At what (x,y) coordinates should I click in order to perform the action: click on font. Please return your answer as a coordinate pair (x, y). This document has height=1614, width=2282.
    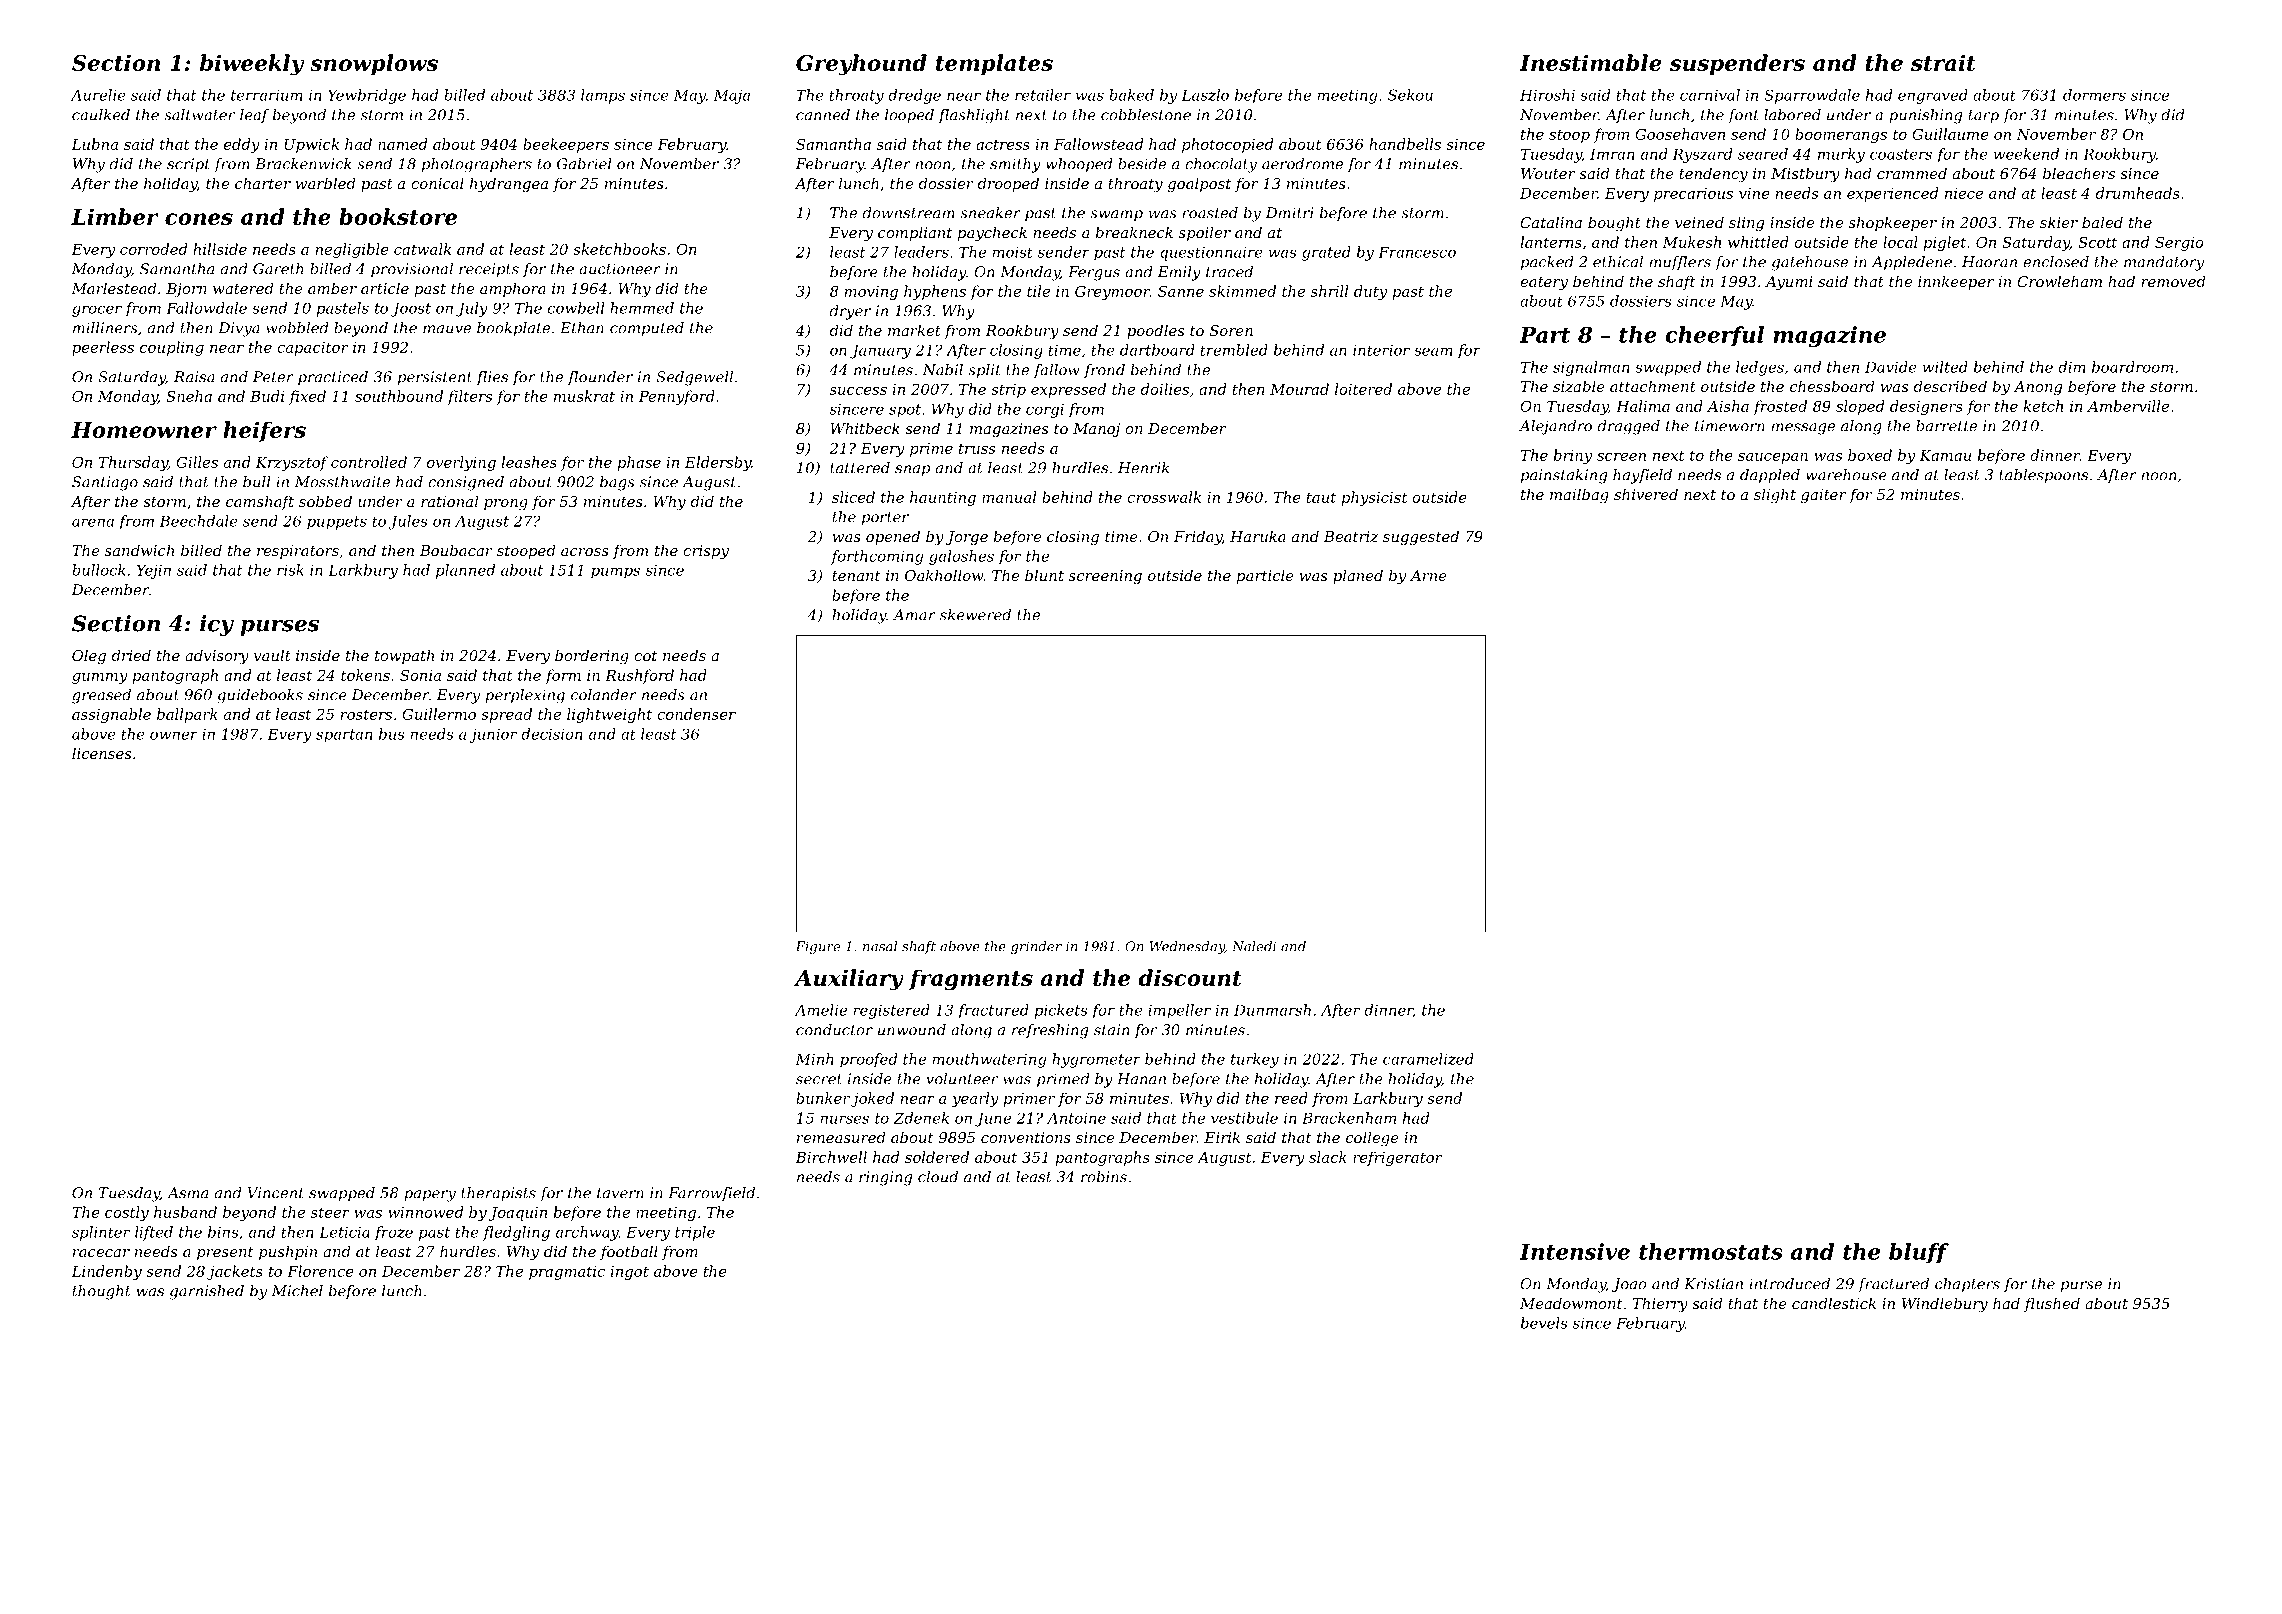
    Looking at the image, I should click on (1743, 116).
